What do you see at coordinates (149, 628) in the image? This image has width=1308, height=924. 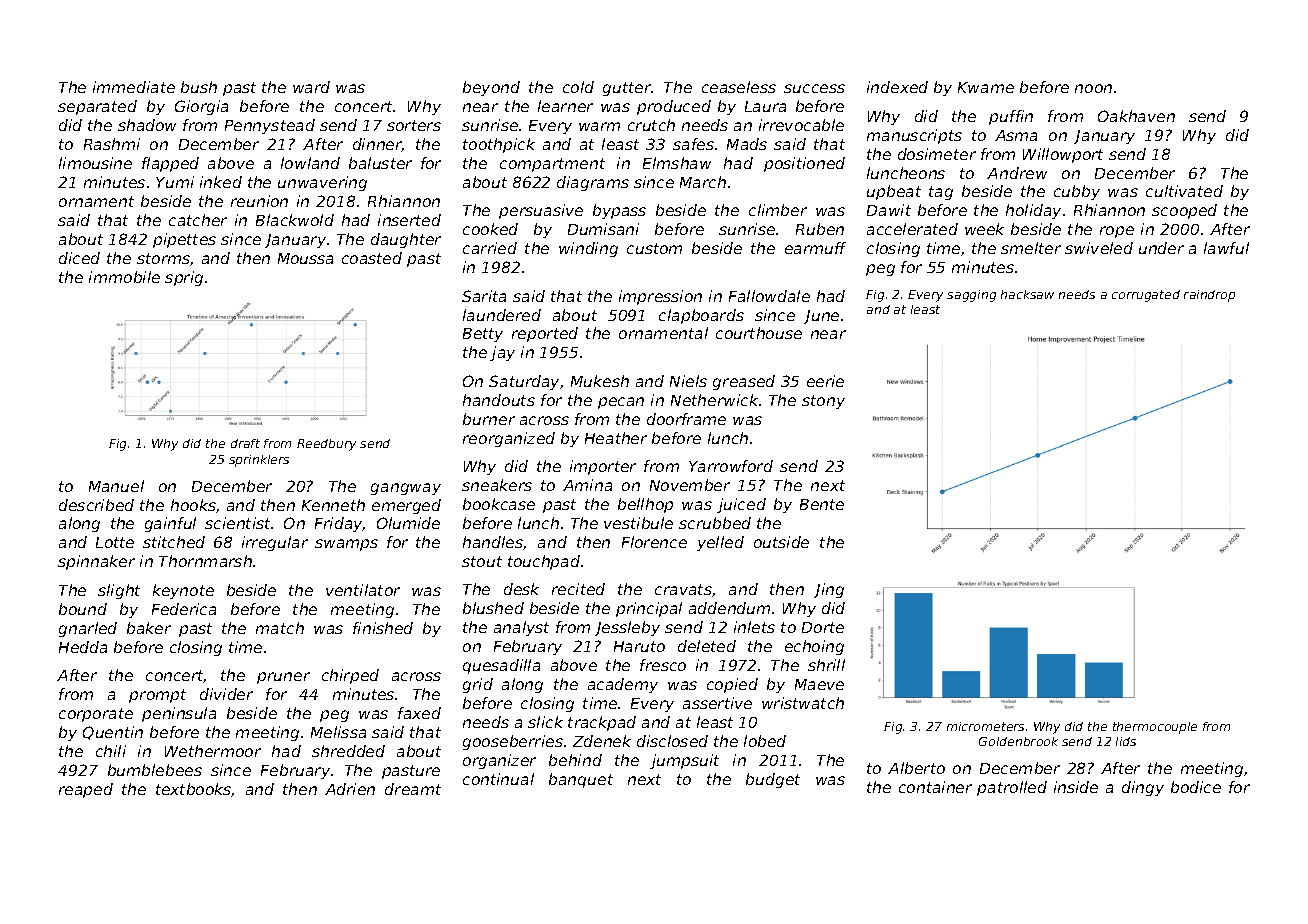 I see `baker` at bounding box center [149, 628].
